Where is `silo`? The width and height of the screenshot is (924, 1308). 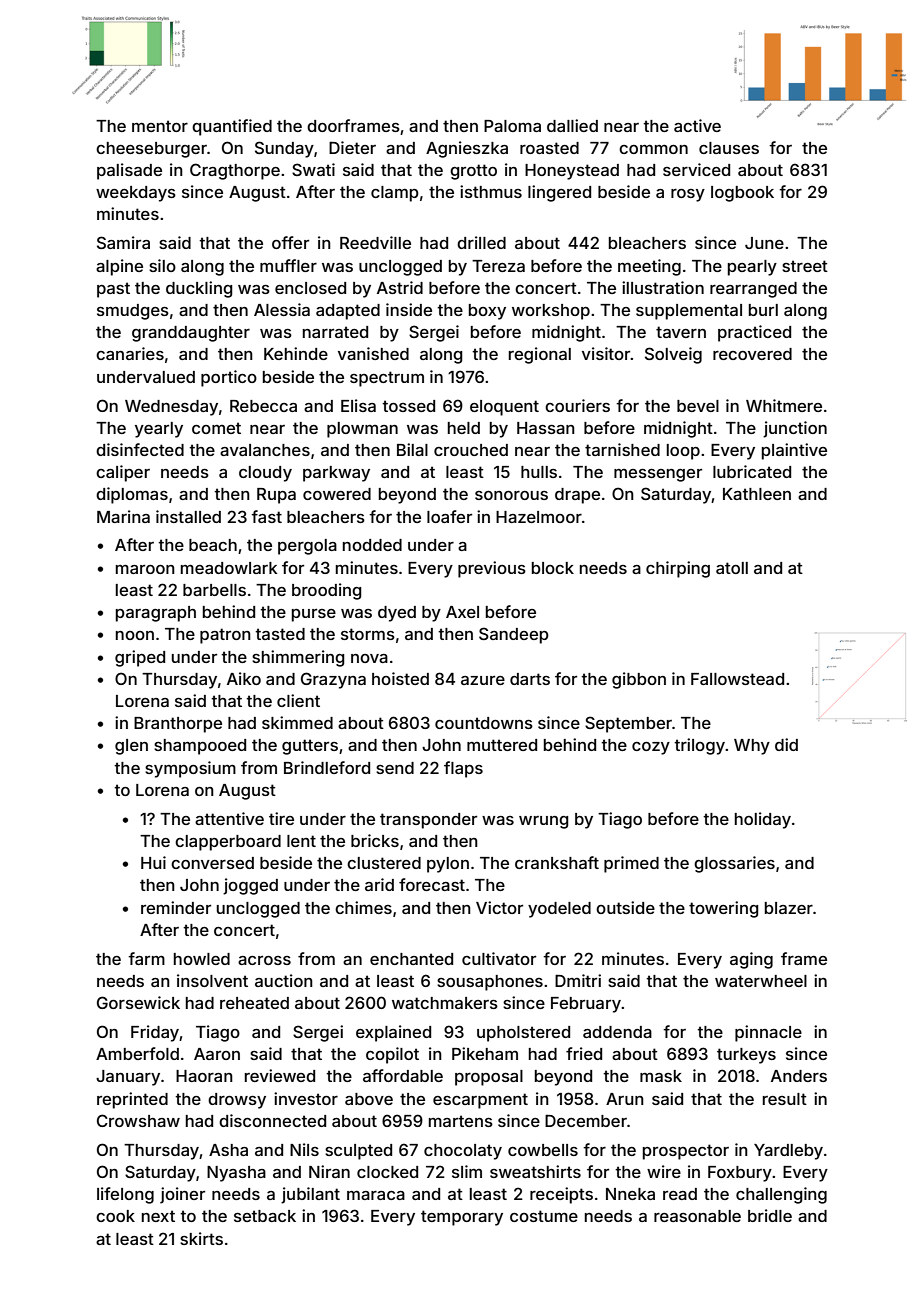 silo is located at coordinates (162, 265).
